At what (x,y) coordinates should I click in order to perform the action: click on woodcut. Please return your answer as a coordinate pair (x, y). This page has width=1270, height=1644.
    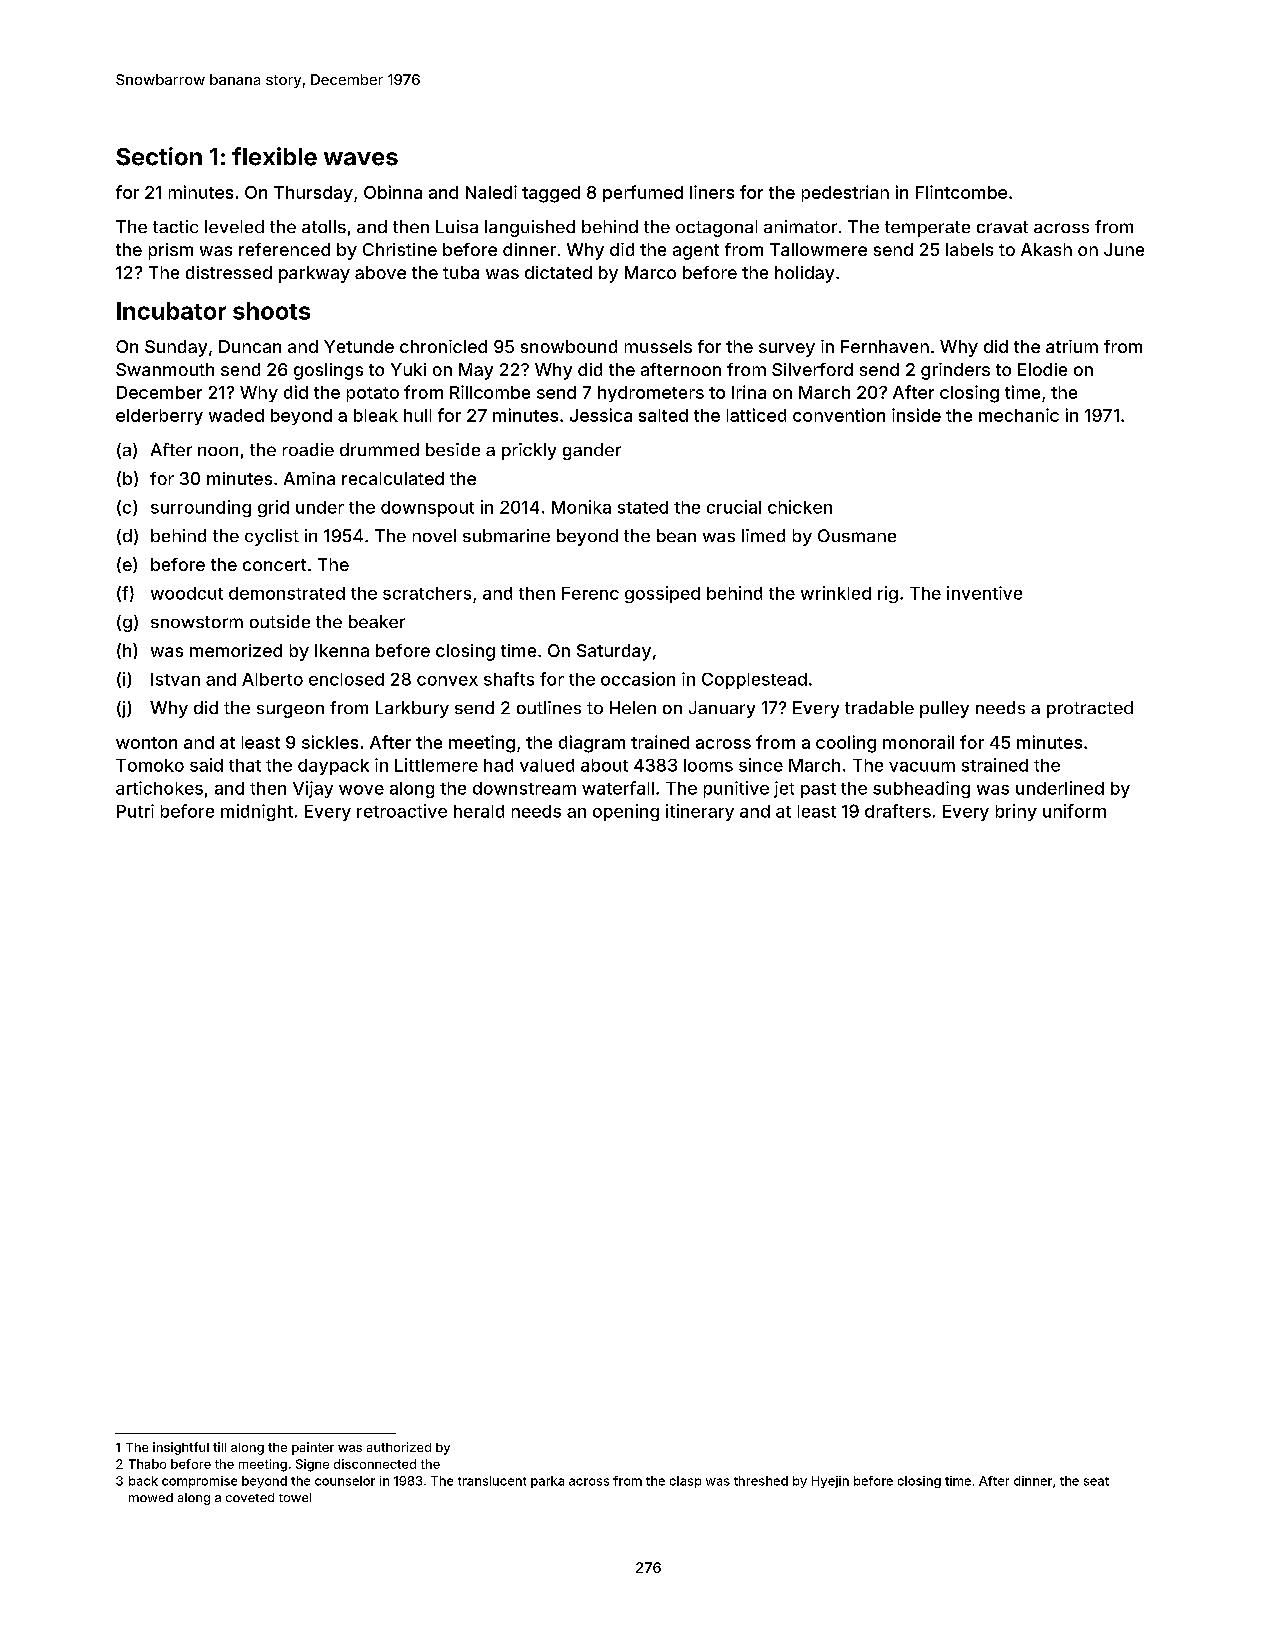
    Looking at the image, I should click on (187, 593).
